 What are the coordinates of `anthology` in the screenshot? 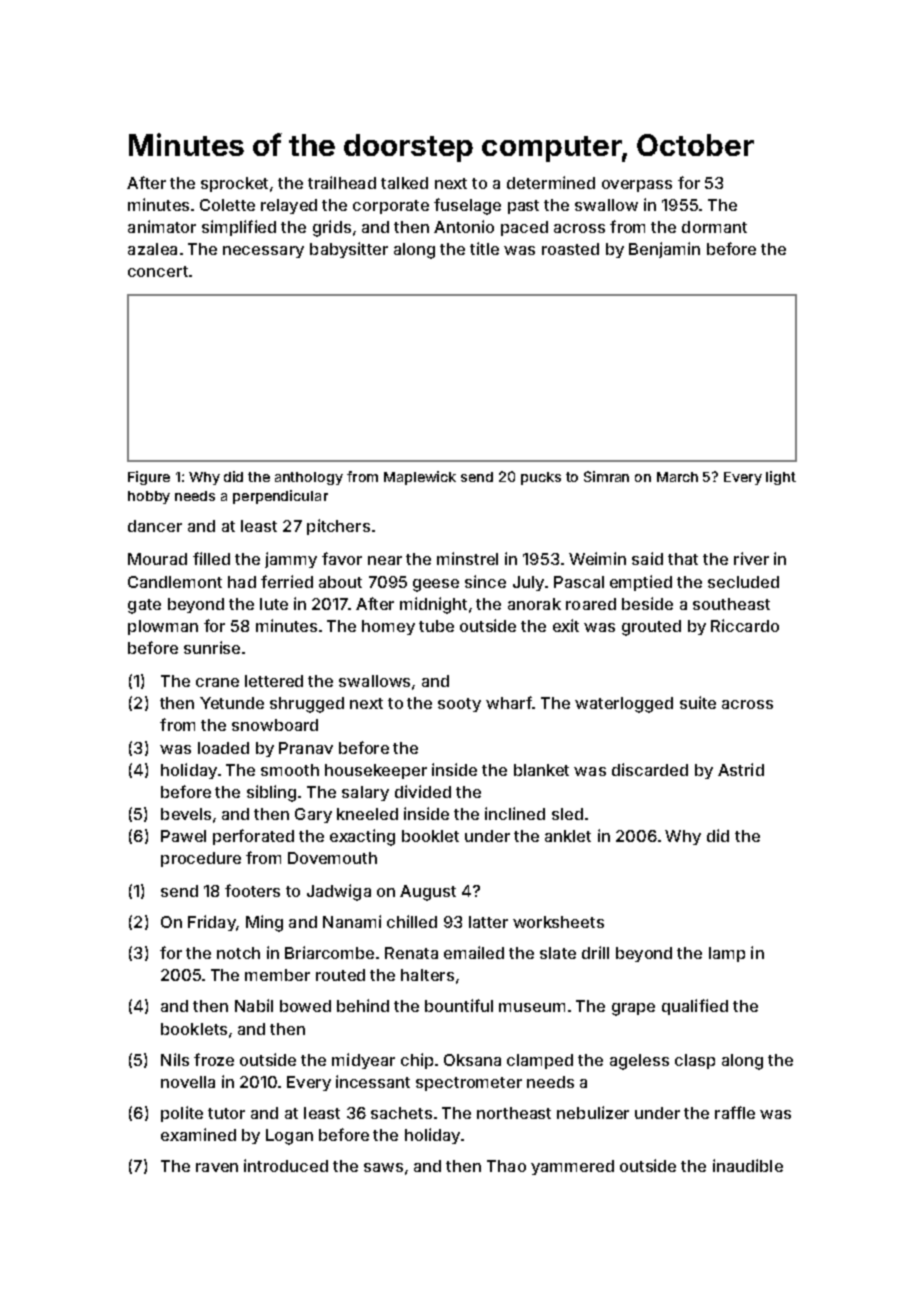 It's located at (309, 478).
